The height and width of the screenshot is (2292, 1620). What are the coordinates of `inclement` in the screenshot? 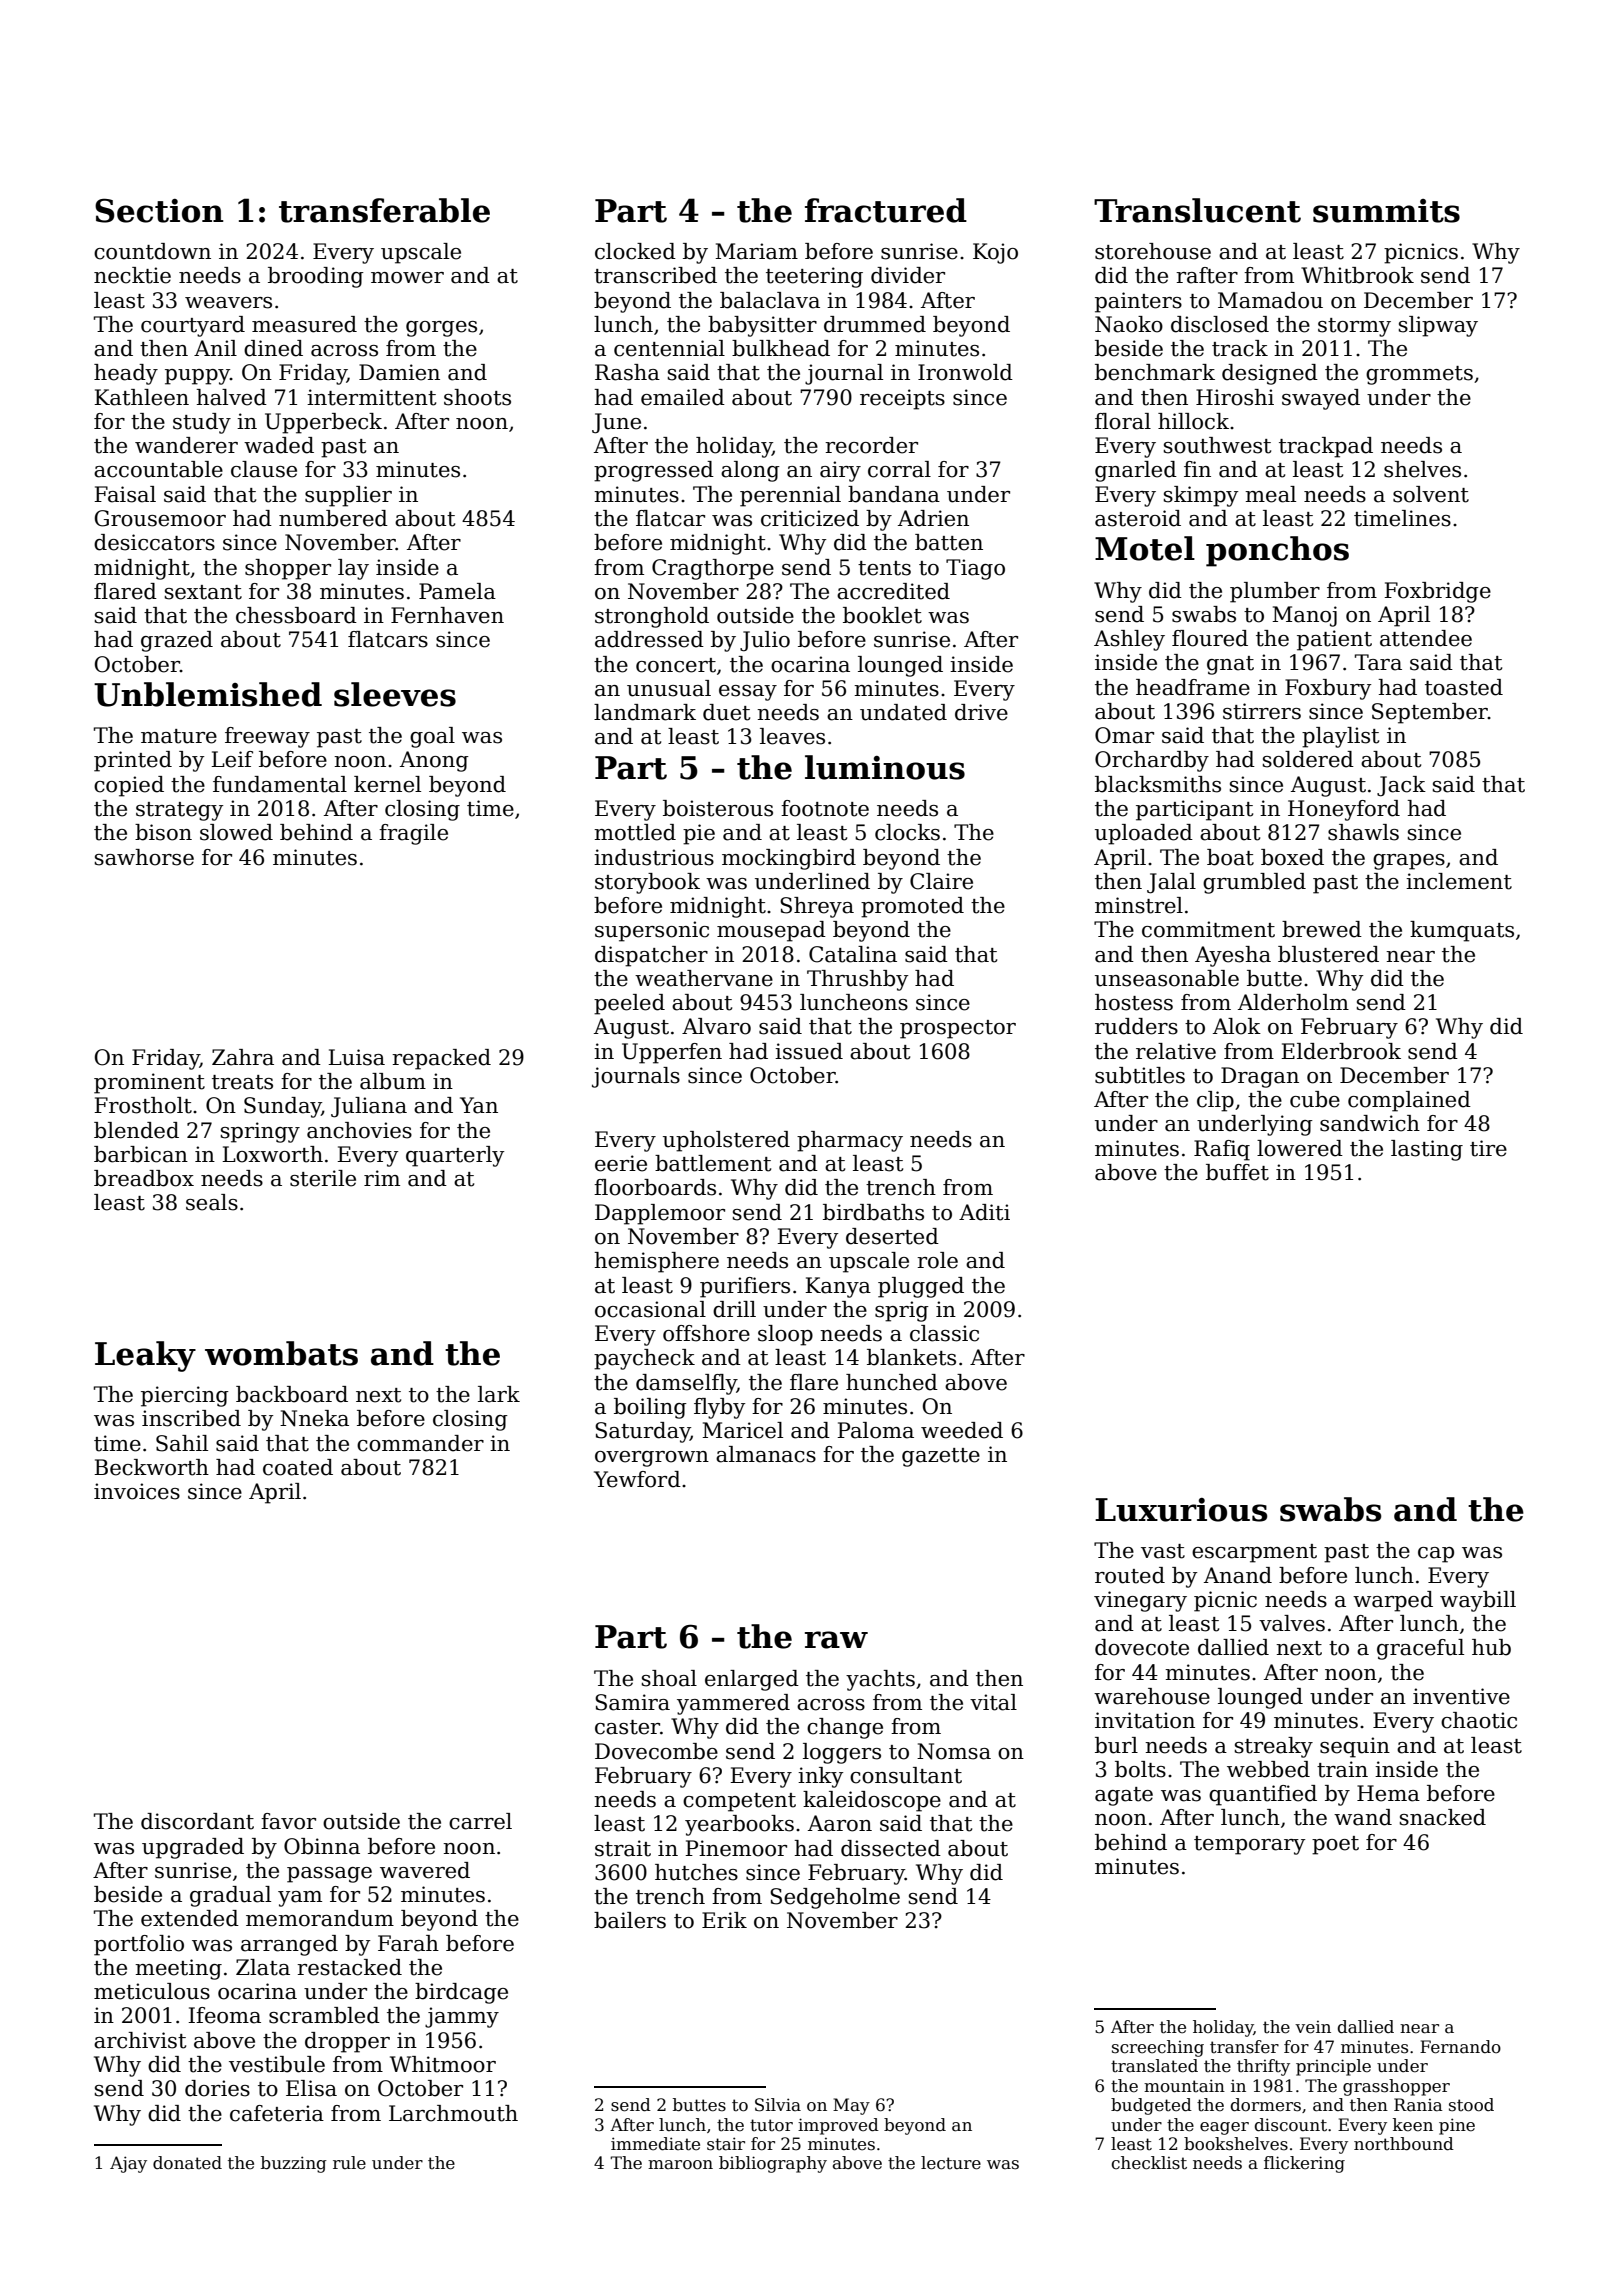 It's located at (1459, 881).
